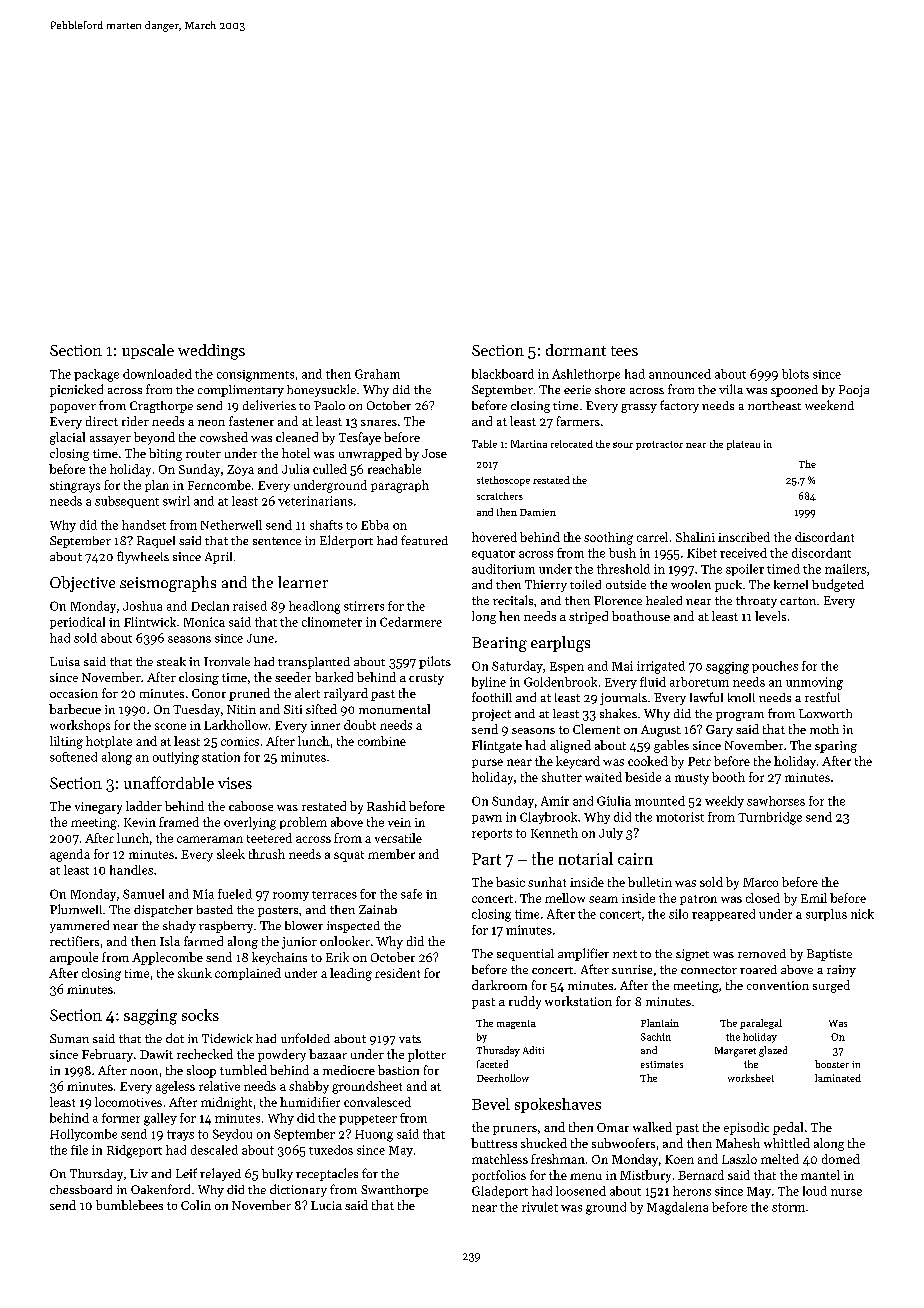 Image resolution: width=924 pixels, height=1308 pixels. What do you see at coordinates (179, 822) in the page?
I see `framed` at bounding box center [179, 822].
